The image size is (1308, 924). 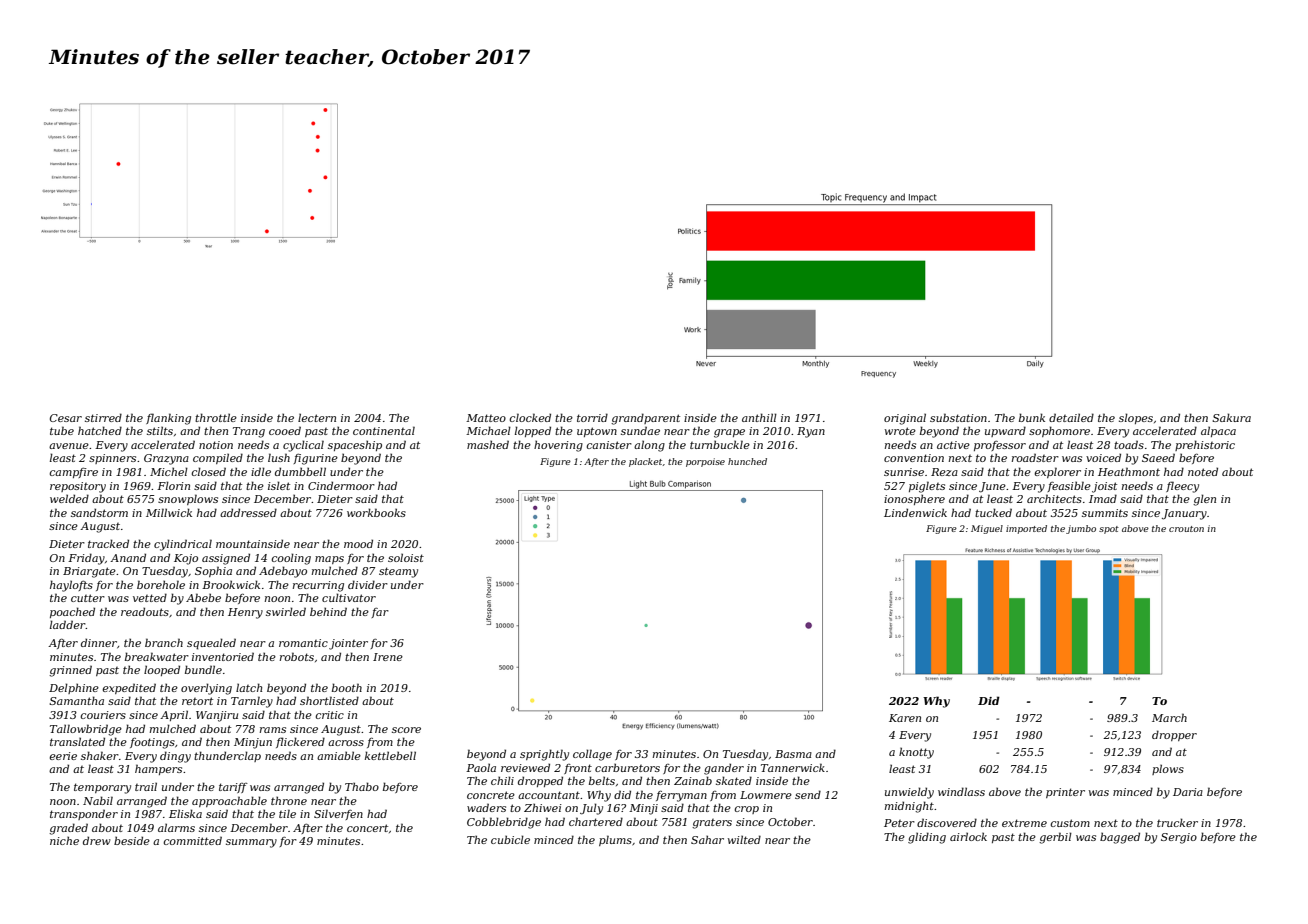 I want to click on Cindermoor, so click(x=341, y=485).
